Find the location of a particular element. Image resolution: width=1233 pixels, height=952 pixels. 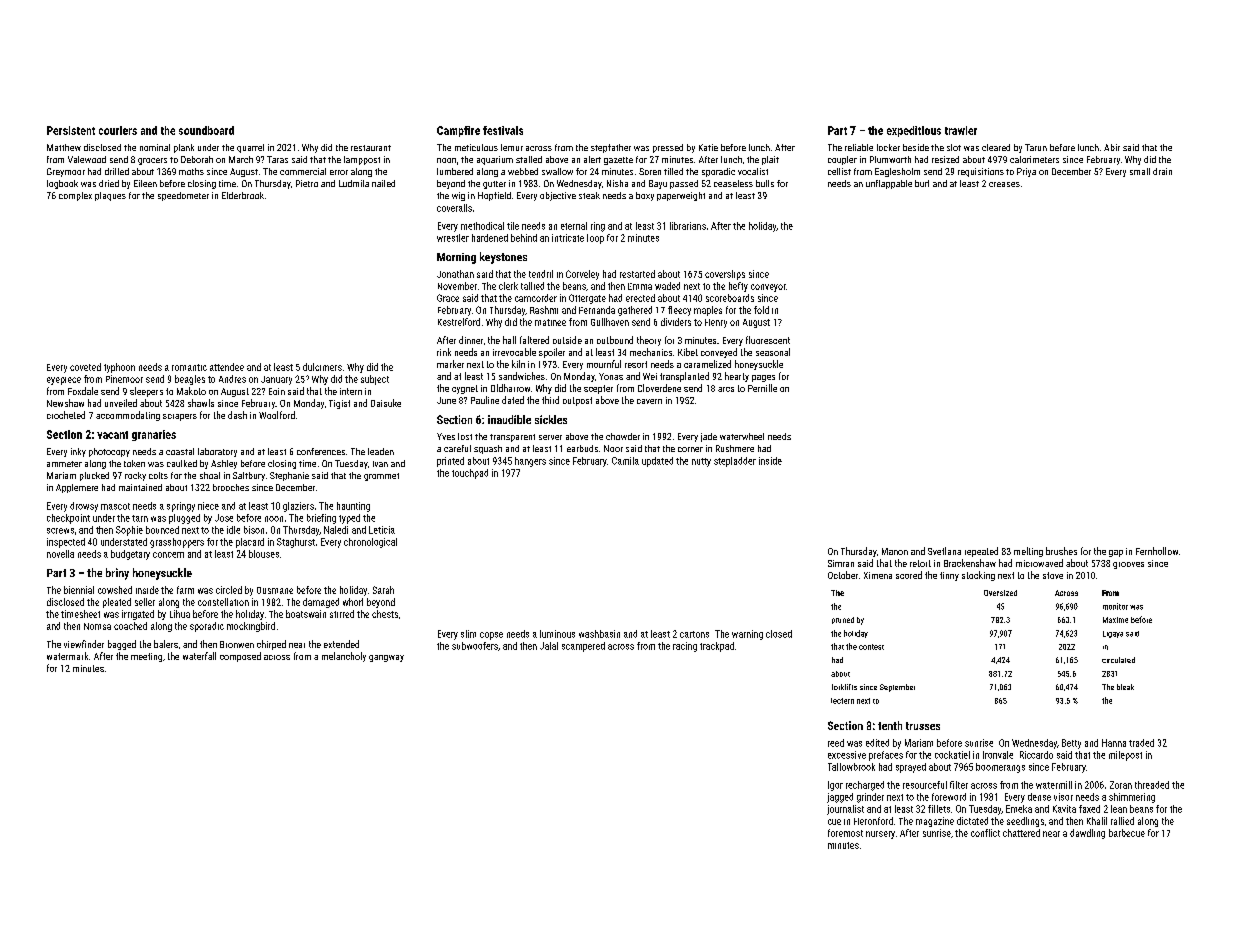

boatswain is located at coordinates (306, 614).
